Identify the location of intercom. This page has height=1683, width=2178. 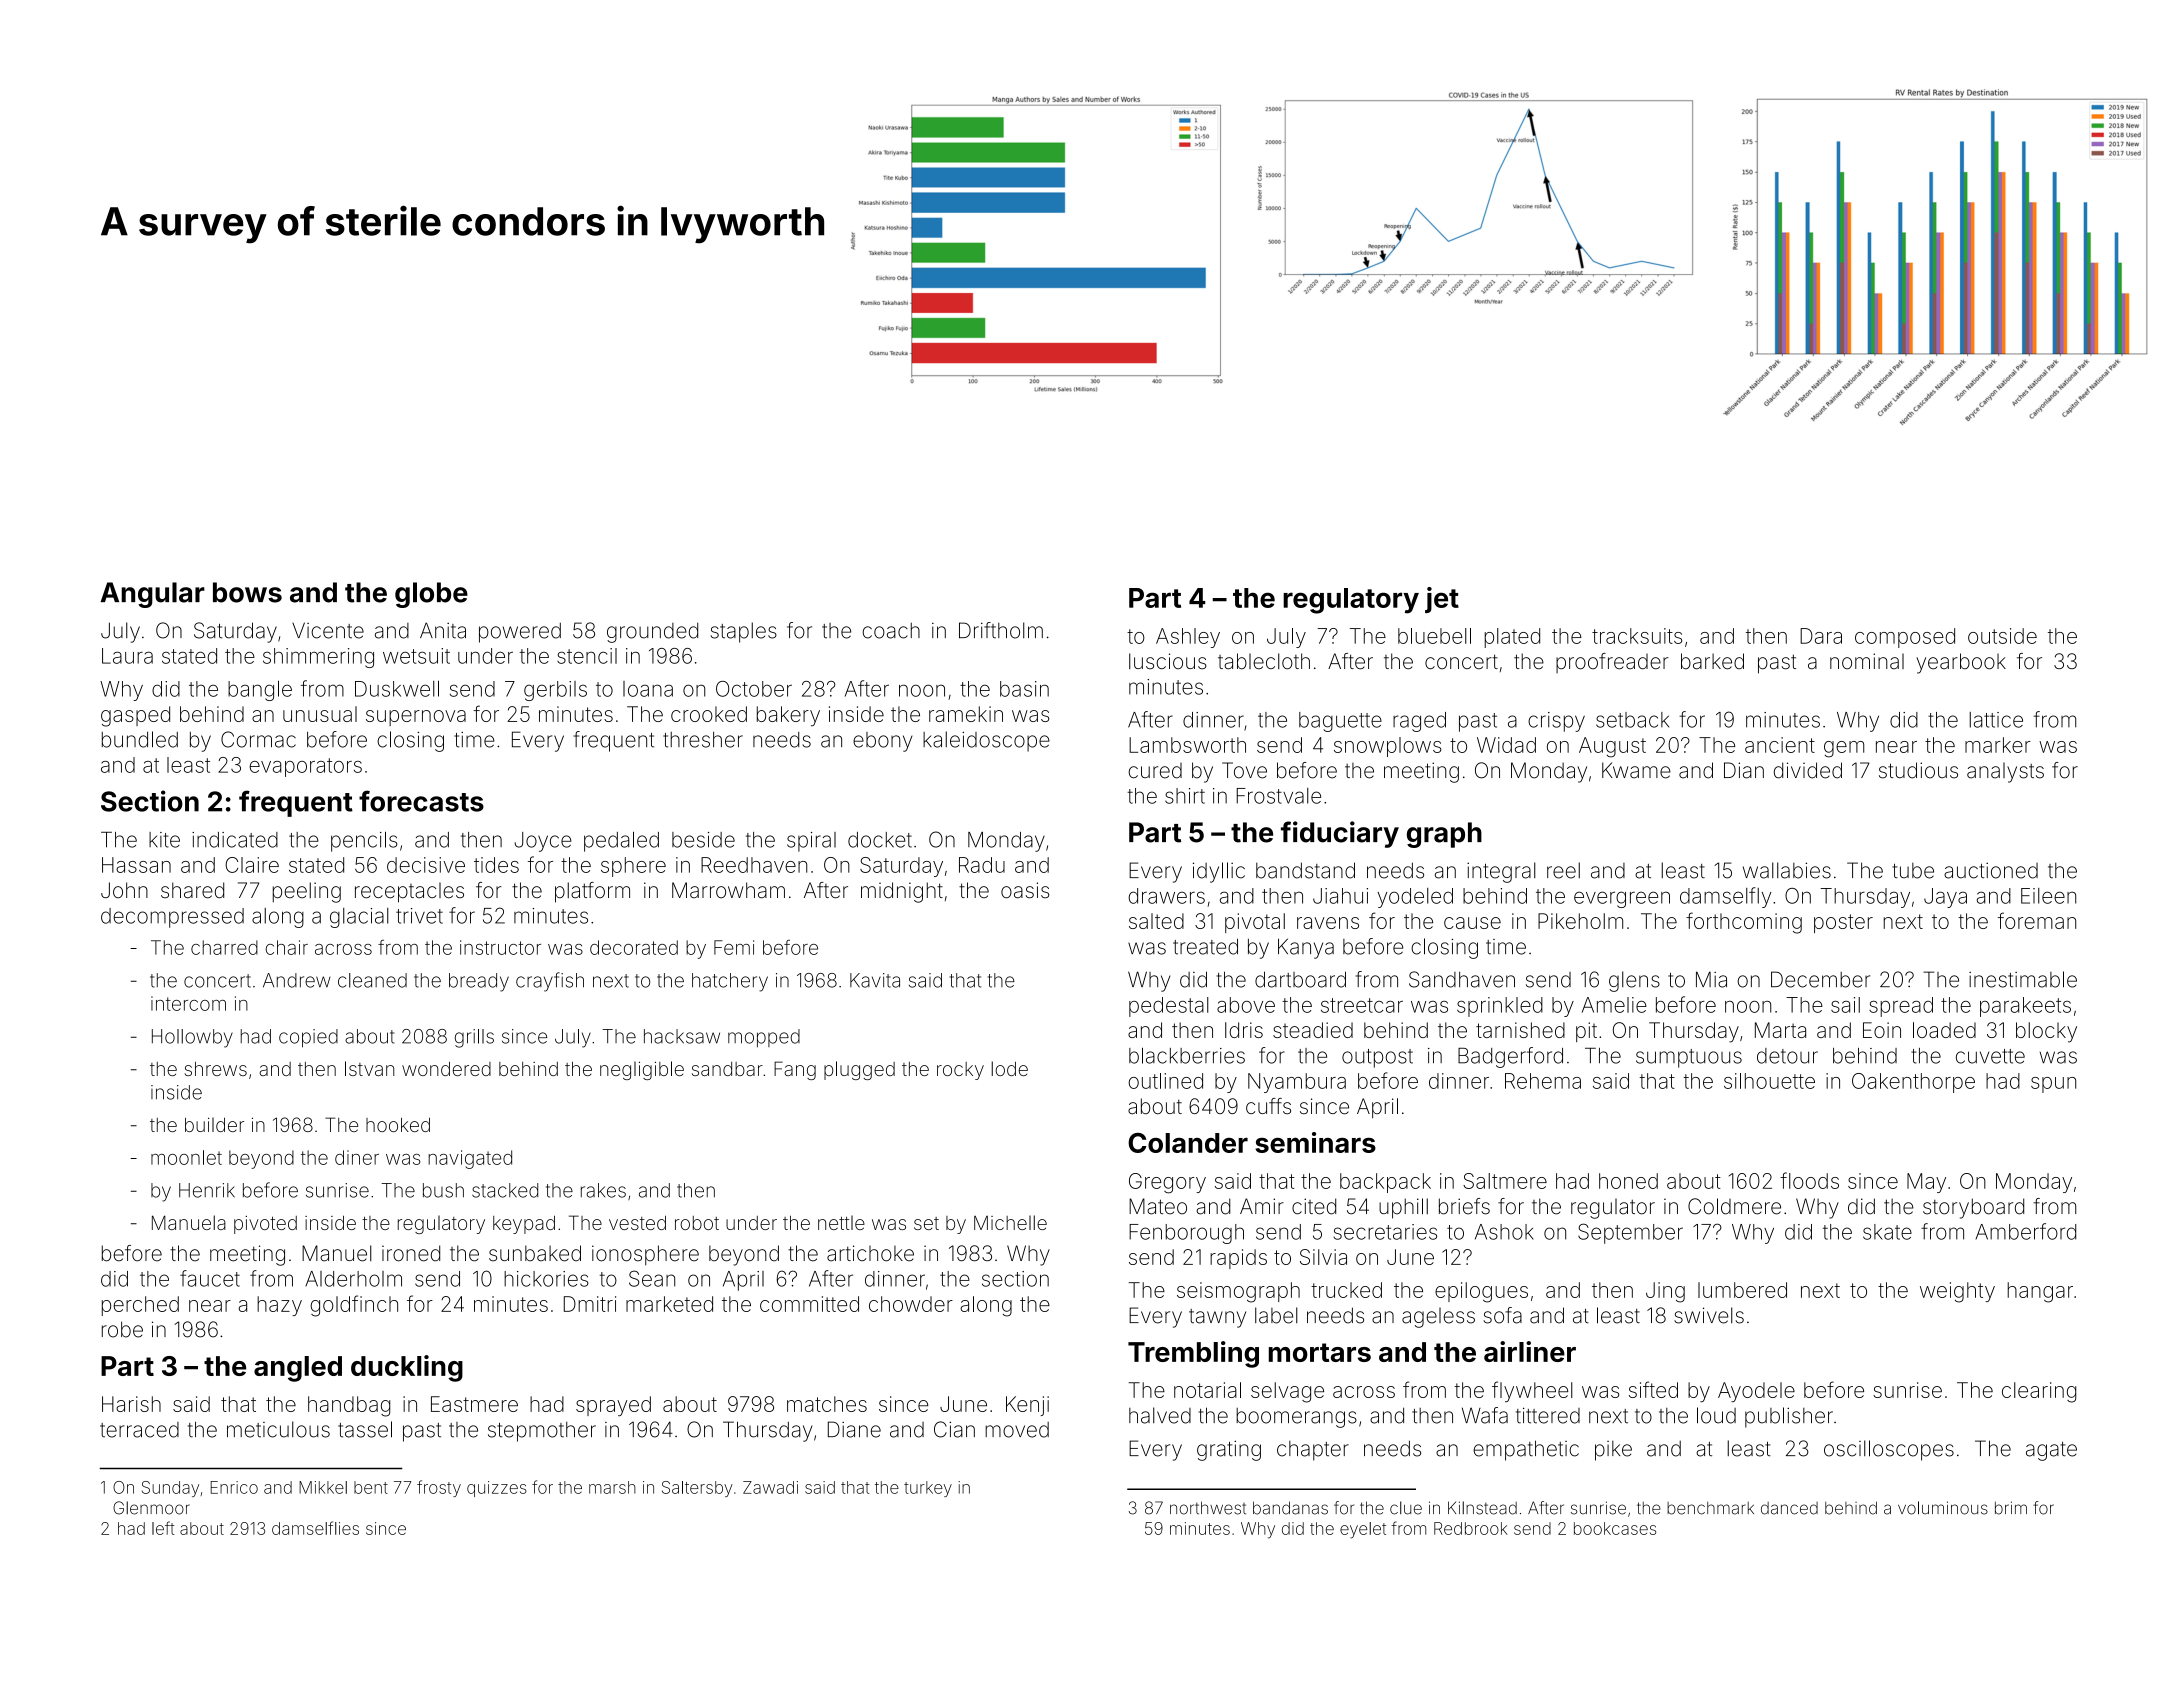
(188, 1003).
